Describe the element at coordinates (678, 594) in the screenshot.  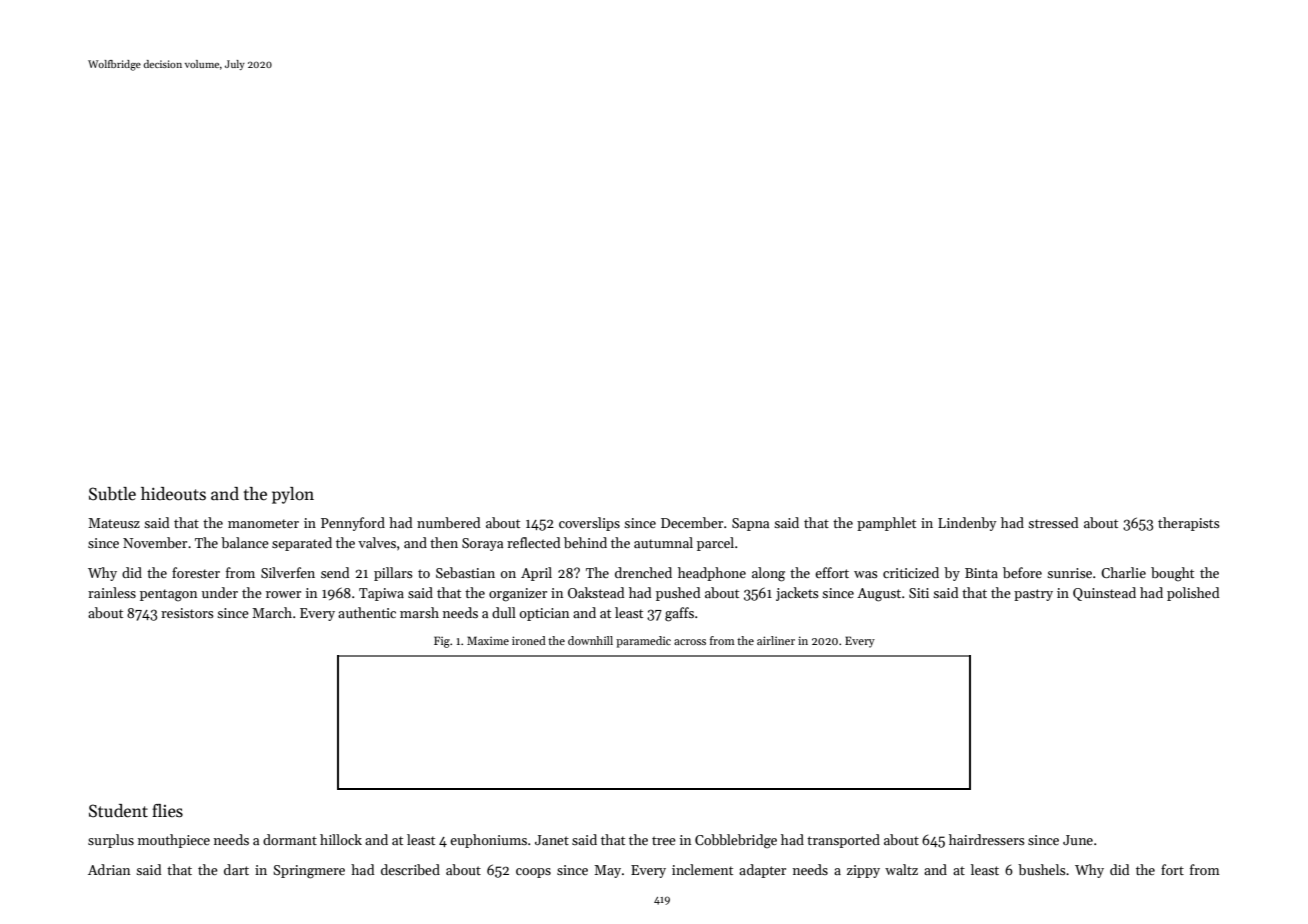
I see `pushed` at that location.
